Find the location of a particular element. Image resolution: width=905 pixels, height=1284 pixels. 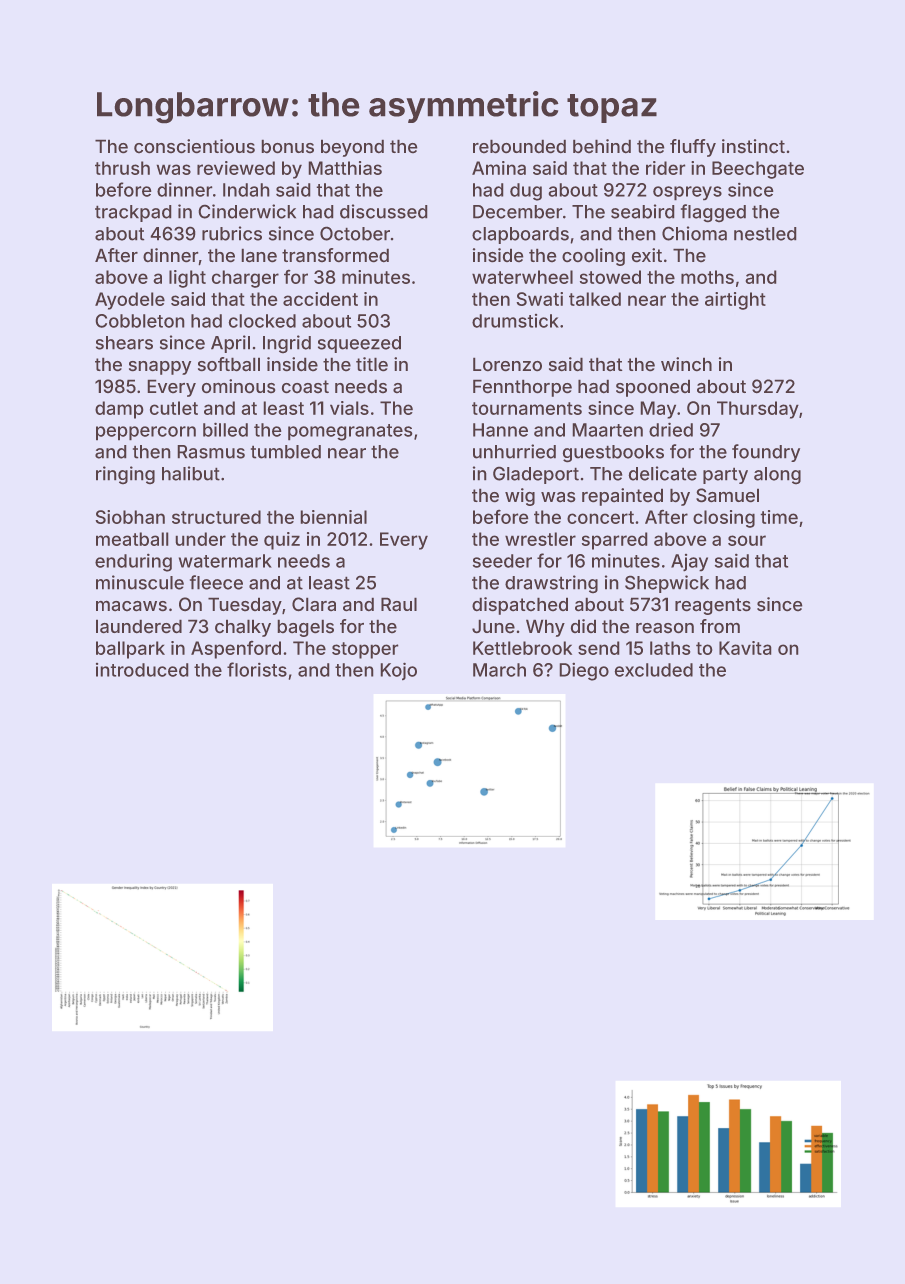

trackpad is located at coordinates (133, 213).
